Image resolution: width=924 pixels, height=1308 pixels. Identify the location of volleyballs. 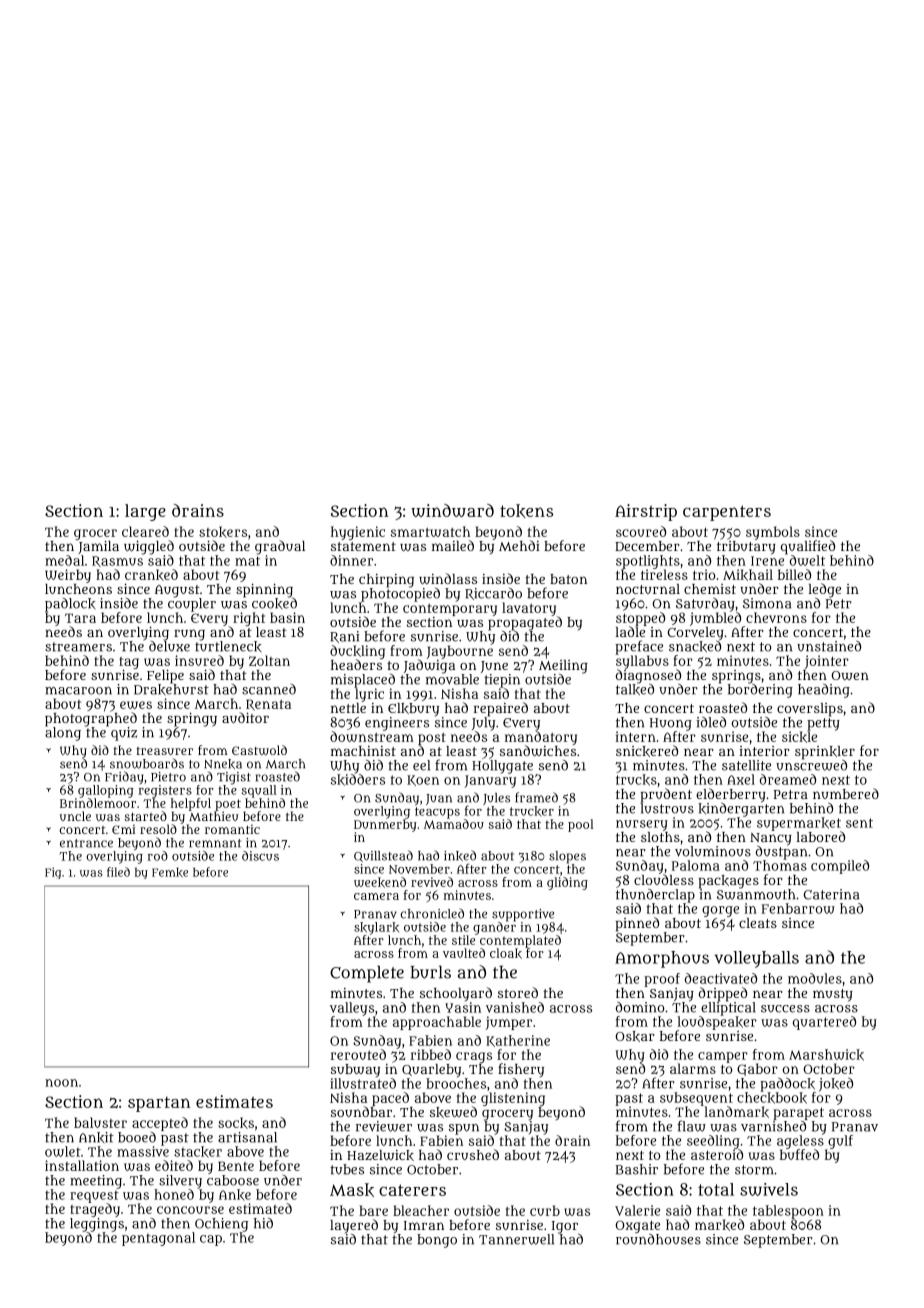
(756, 959).
